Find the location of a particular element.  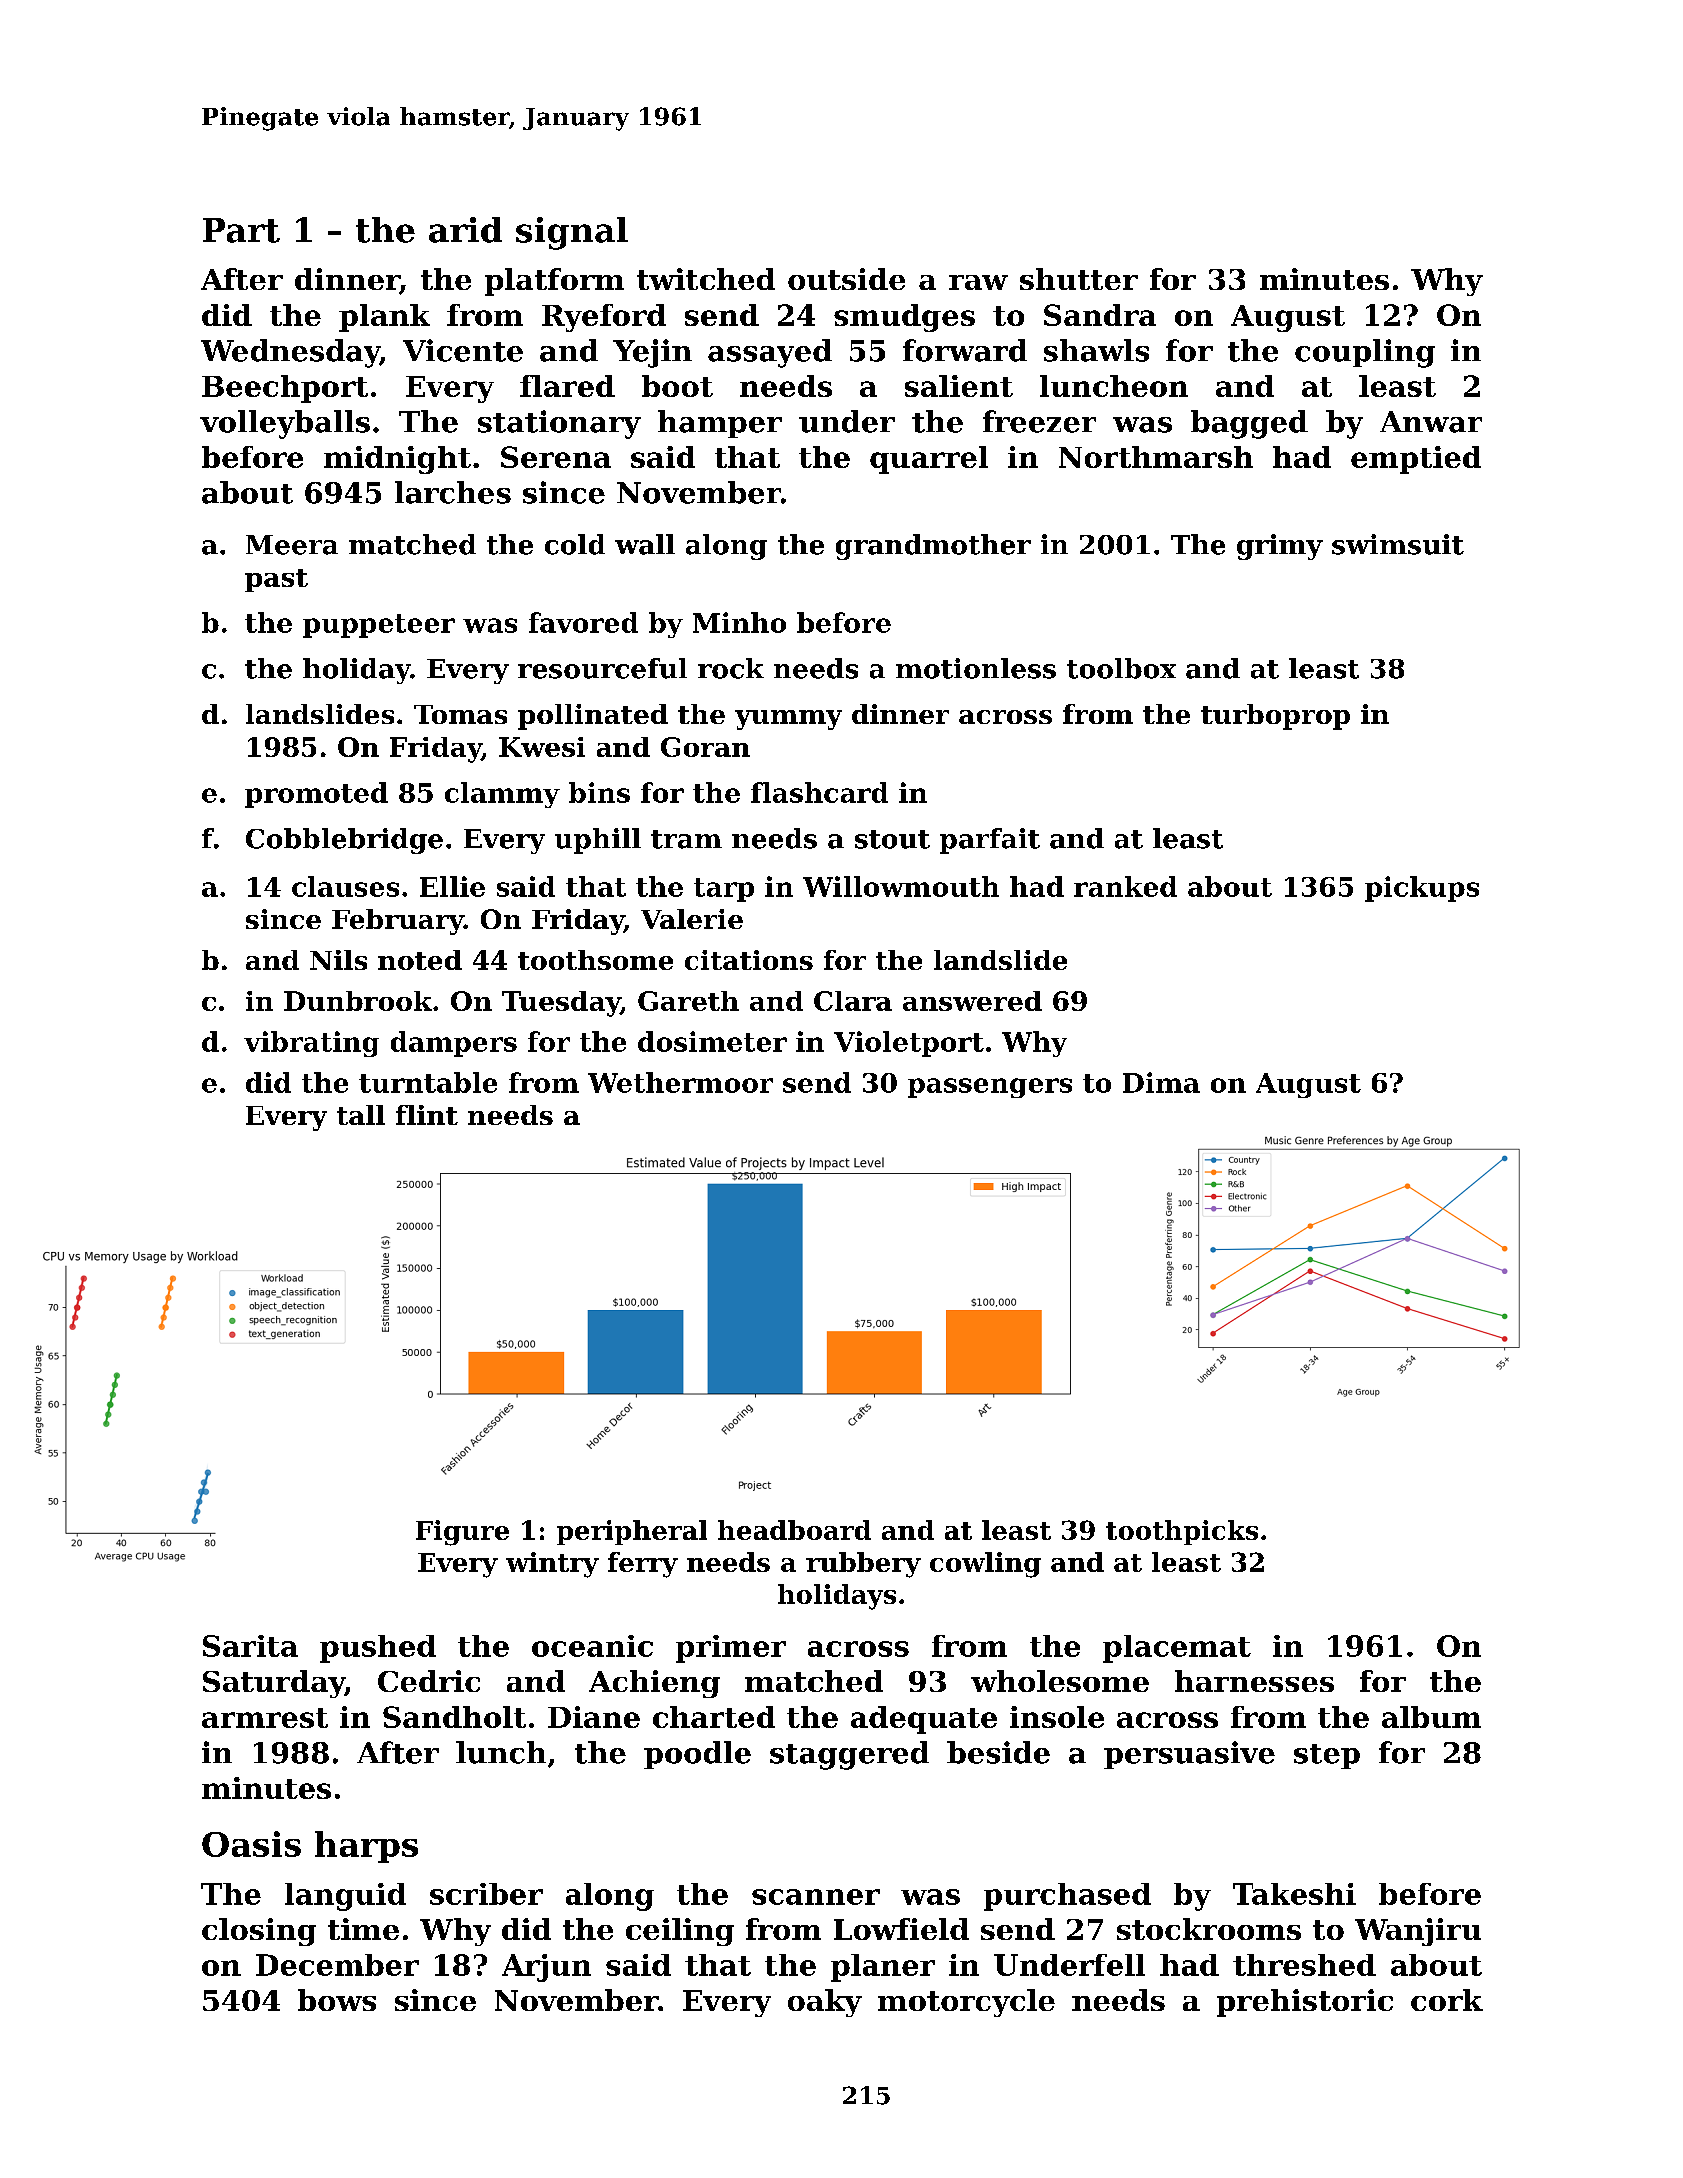

bows is located at coordinates (337, 2000).
